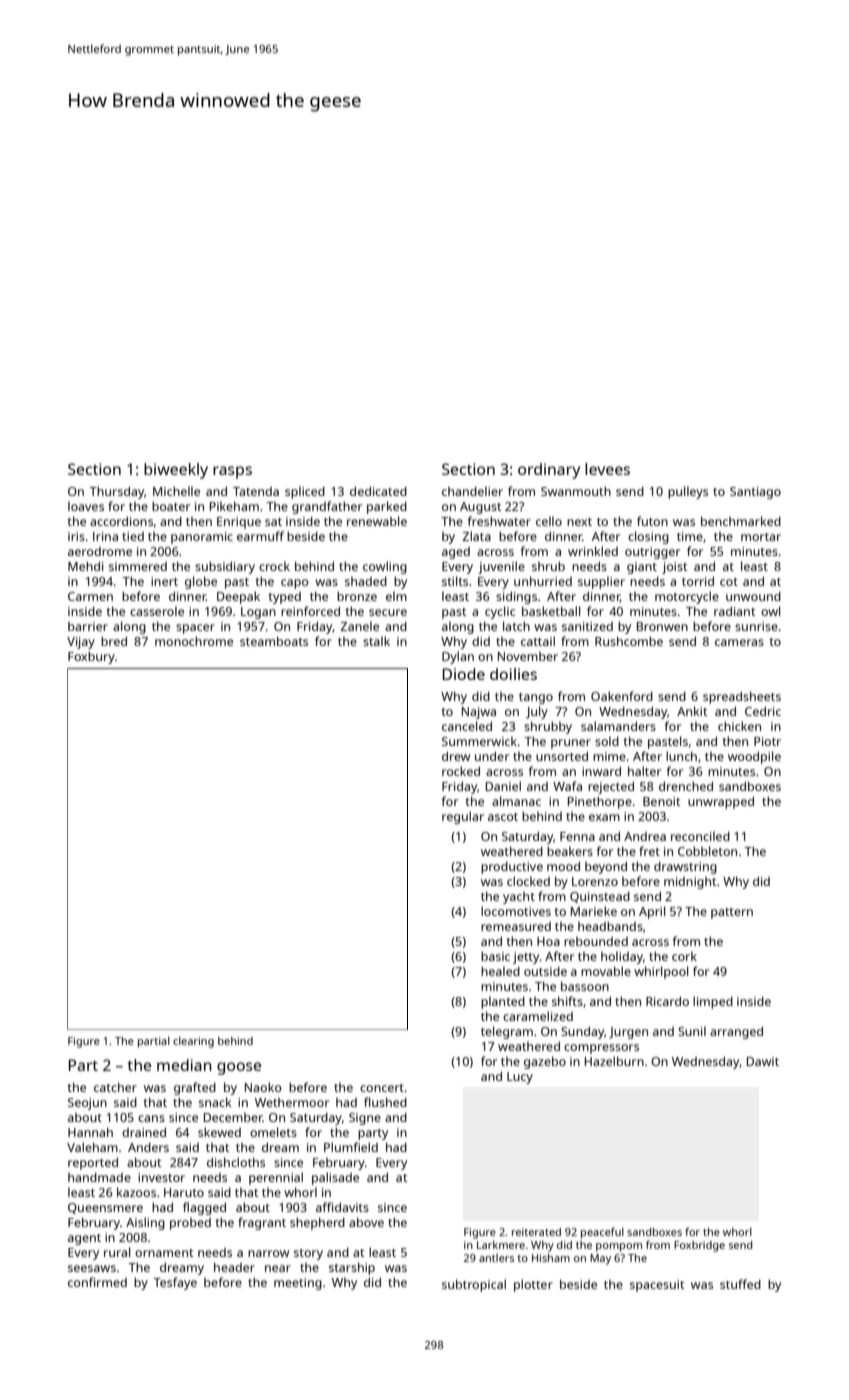 The height and width of the screenshot is (1400, 849). I want to click on clearing, so click(193, 1042).
